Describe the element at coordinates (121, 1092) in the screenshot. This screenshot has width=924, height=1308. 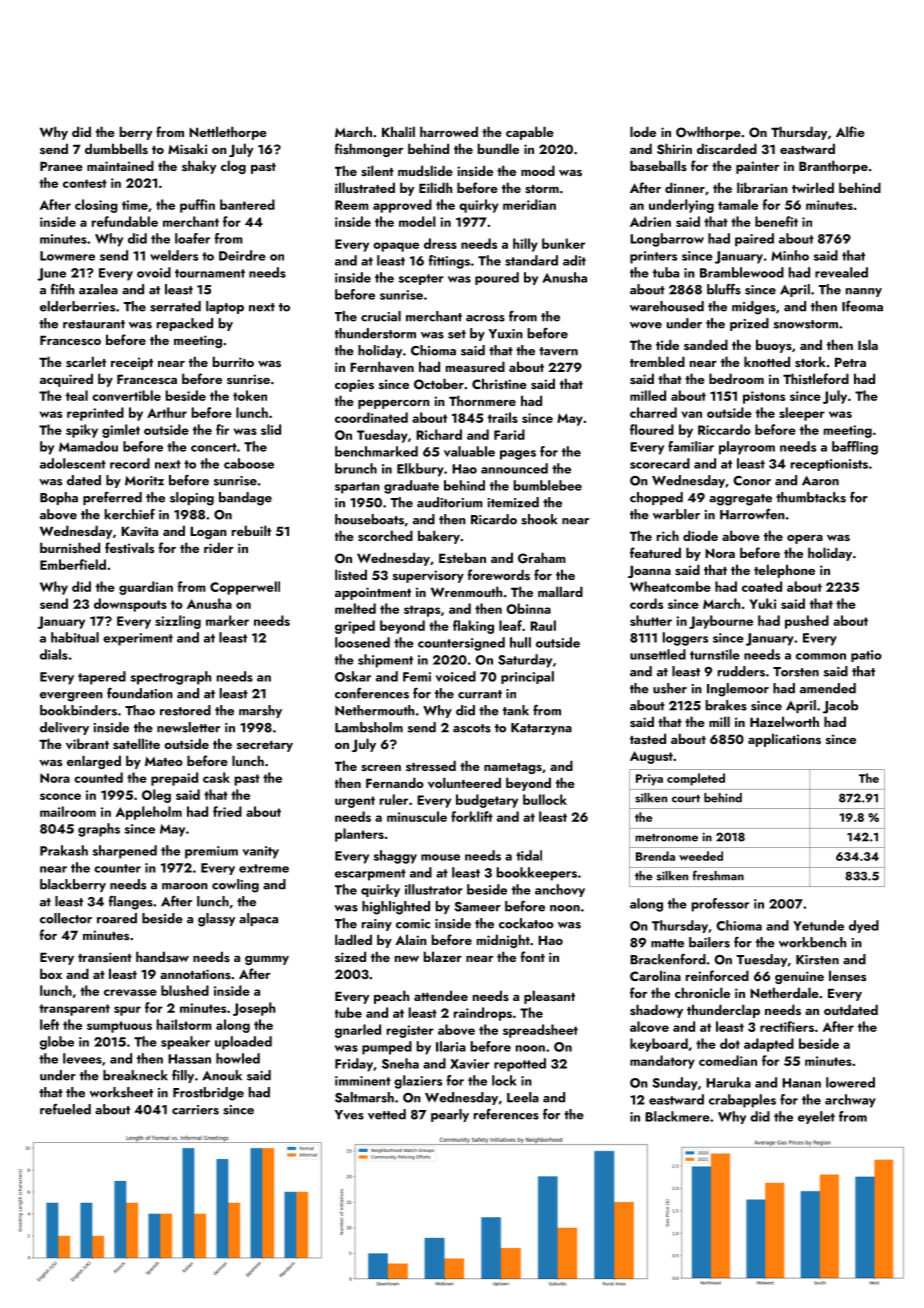
I see `worksheet` at that location.
